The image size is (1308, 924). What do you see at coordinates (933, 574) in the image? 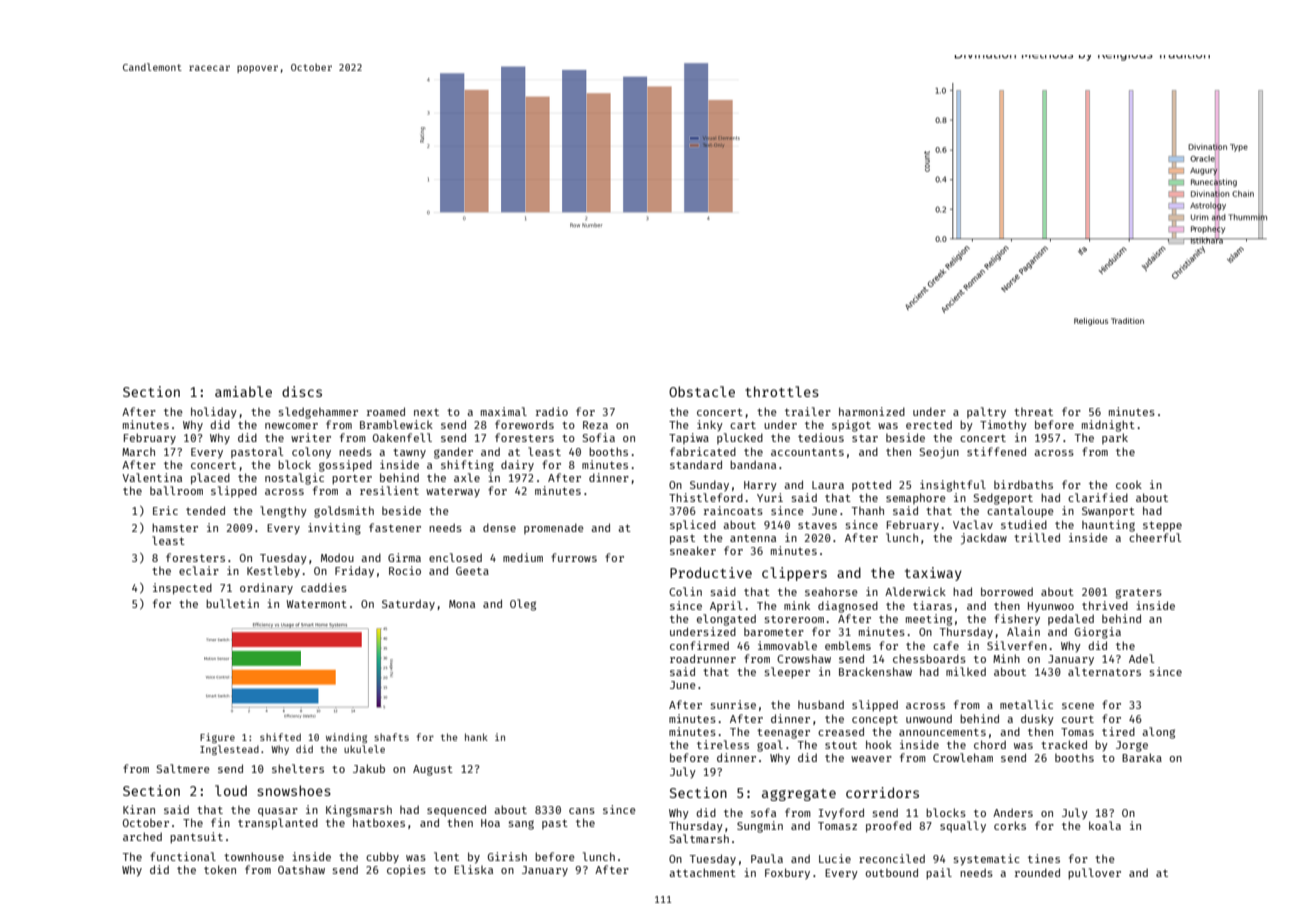
I see `taxiway` at bounding box center [933, 574].
